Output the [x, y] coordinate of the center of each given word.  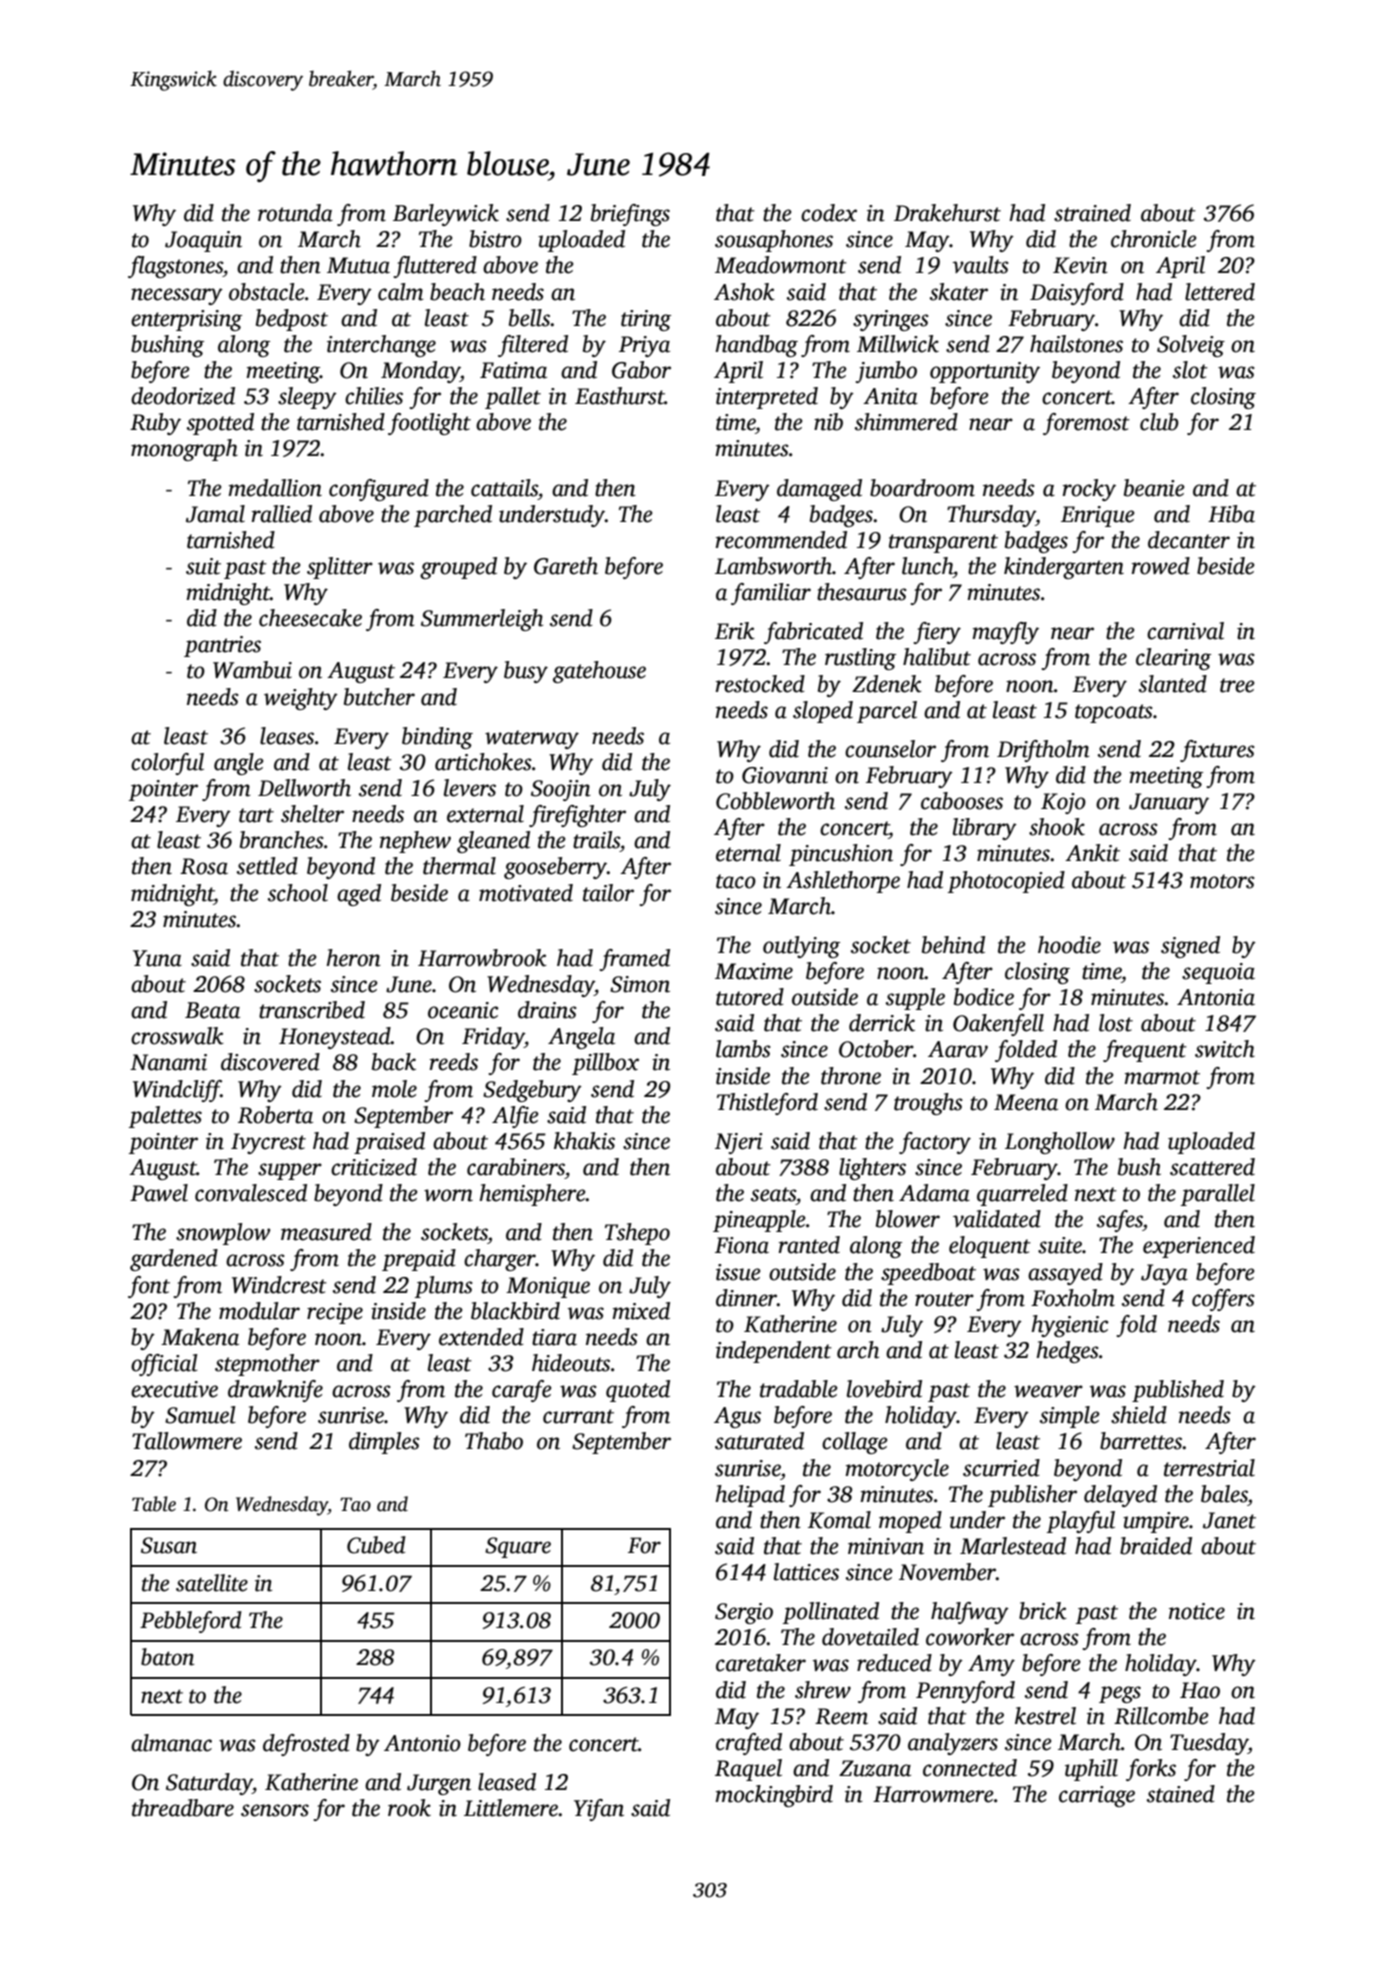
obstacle [266, 292]
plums [444, 1287]
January [1169, 803]
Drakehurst [947, 213]
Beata [212, 1010]
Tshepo [637, 1234]
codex [829, 213]
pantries [222, 646]
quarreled [1022, 1195]
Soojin [561, 790]
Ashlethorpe [843, 882]
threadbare [183, 1808]
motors [1222, 881]
